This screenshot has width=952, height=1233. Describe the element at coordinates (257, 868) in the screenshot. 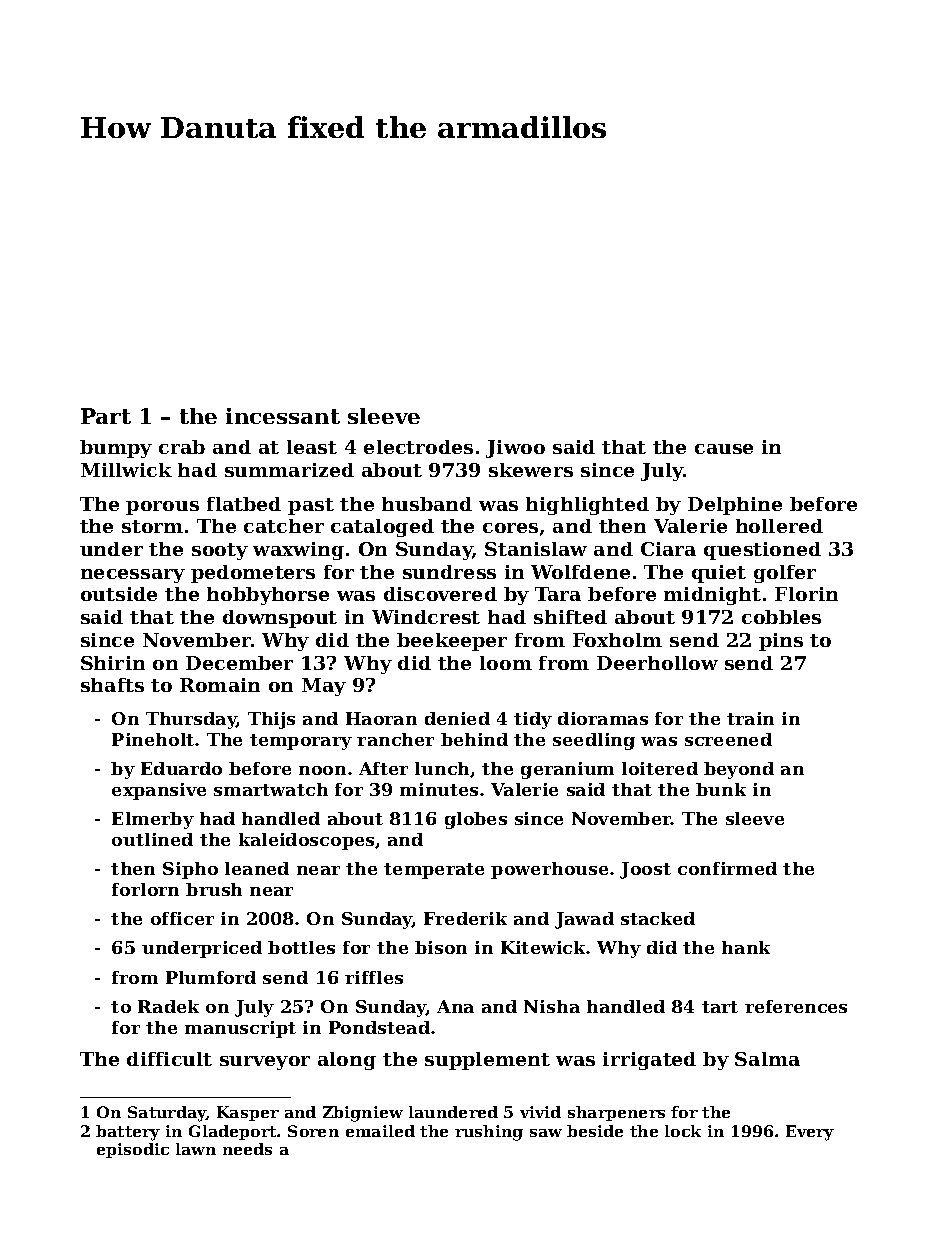

I see `leaned` at that location.
